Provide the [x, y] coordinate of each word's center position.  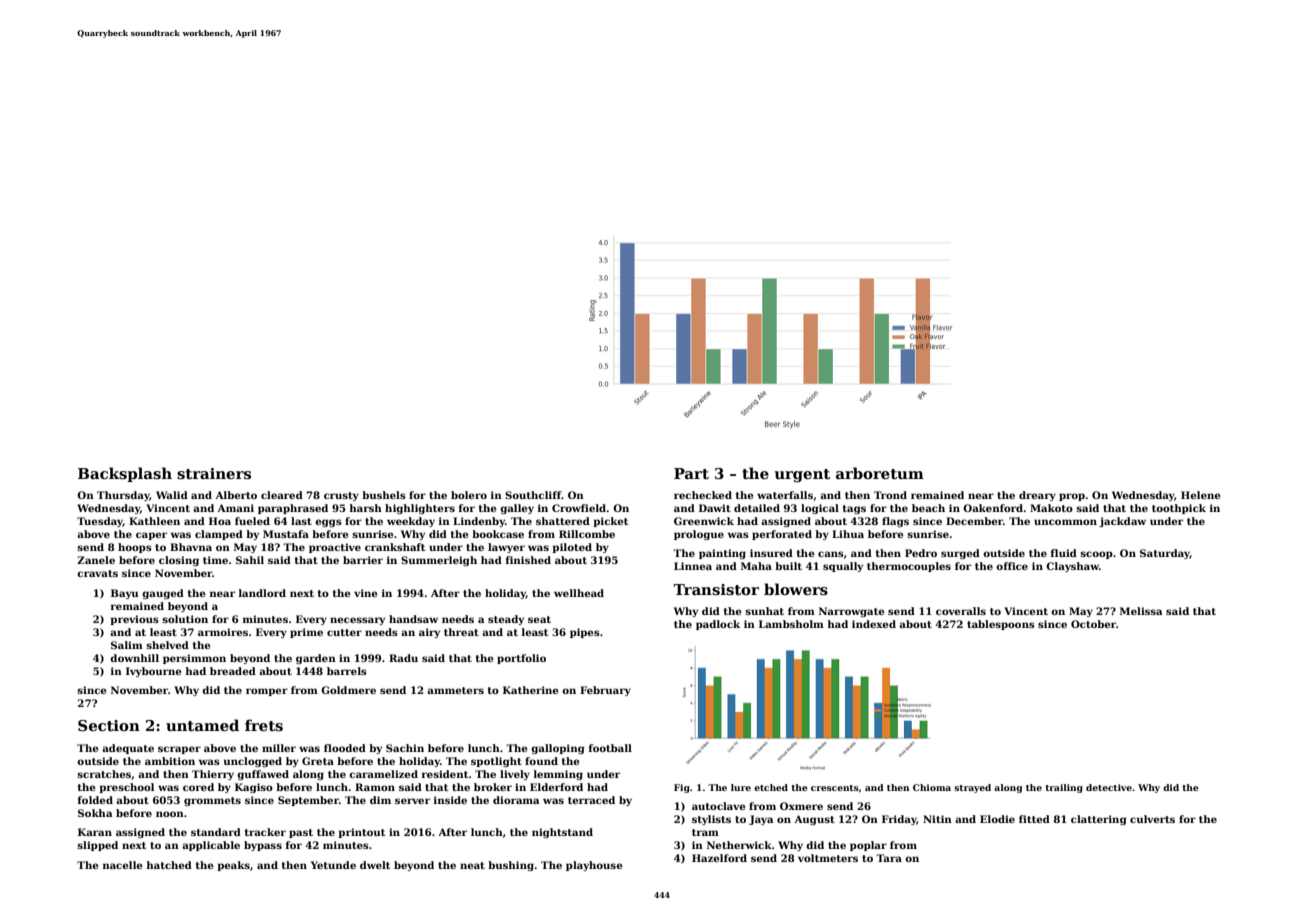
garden [316, 659]
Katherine [530, 690]
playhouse [594, 866]
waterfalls [785, 495]
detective [1109, 787]
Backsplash [125, 474]
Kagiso [254, 788]
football [610, 748]
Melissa [1141, 611]
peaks [233, 866]
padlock [718, 625]
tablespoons [1001, 625]
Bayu [124, 594]
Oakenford [993, 508]
